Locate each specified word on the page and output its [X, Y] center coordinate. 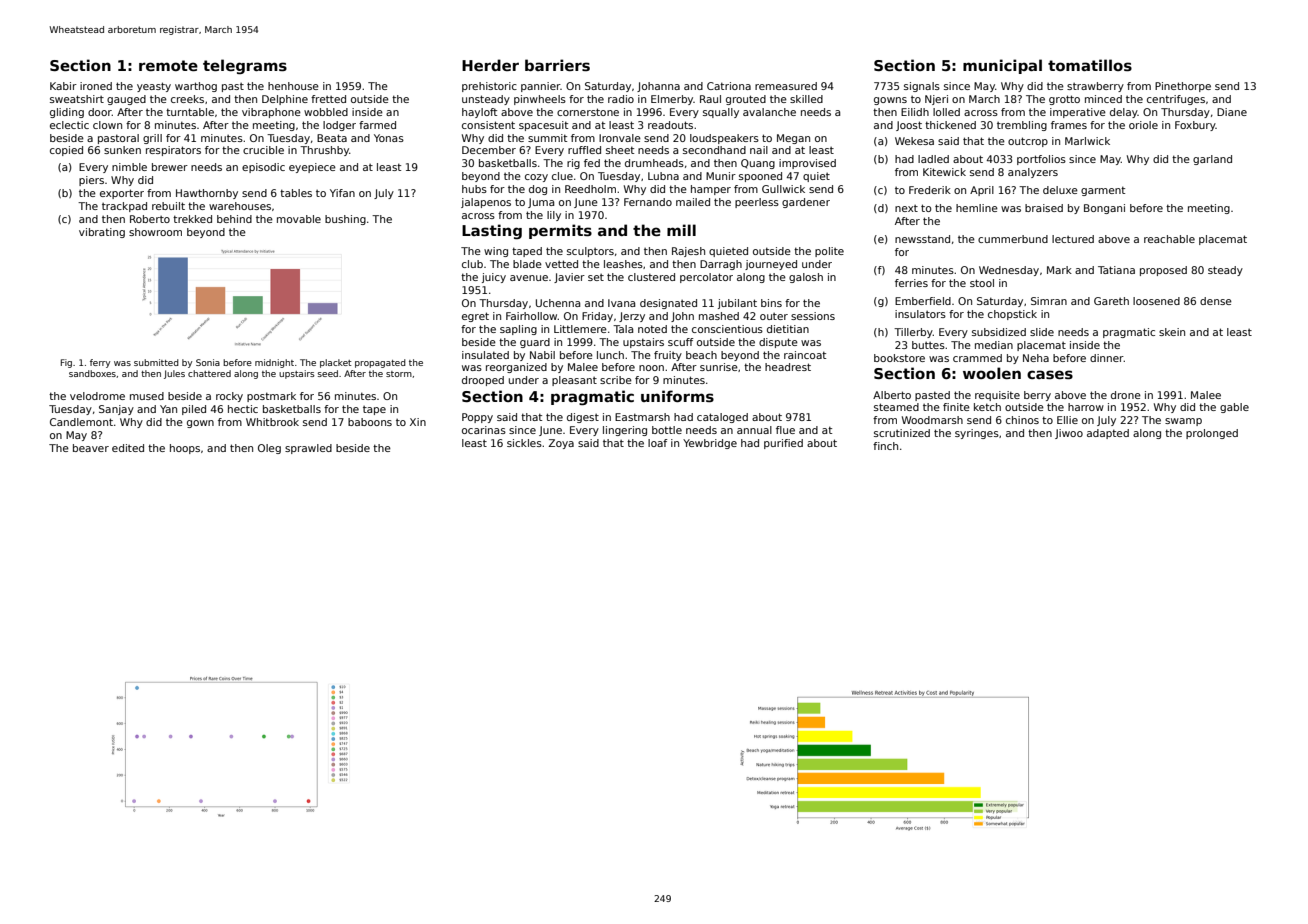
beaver [91, 448]
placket [335, 363]
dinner [1107, 358]
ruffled [584, 150]
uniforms [677, 396]
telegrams [245, 66]
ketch [987, 407]
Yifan [342, 193]
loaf [657, 443]
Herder [490, 65]
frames [1069, 125]
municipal [1002, 66]
